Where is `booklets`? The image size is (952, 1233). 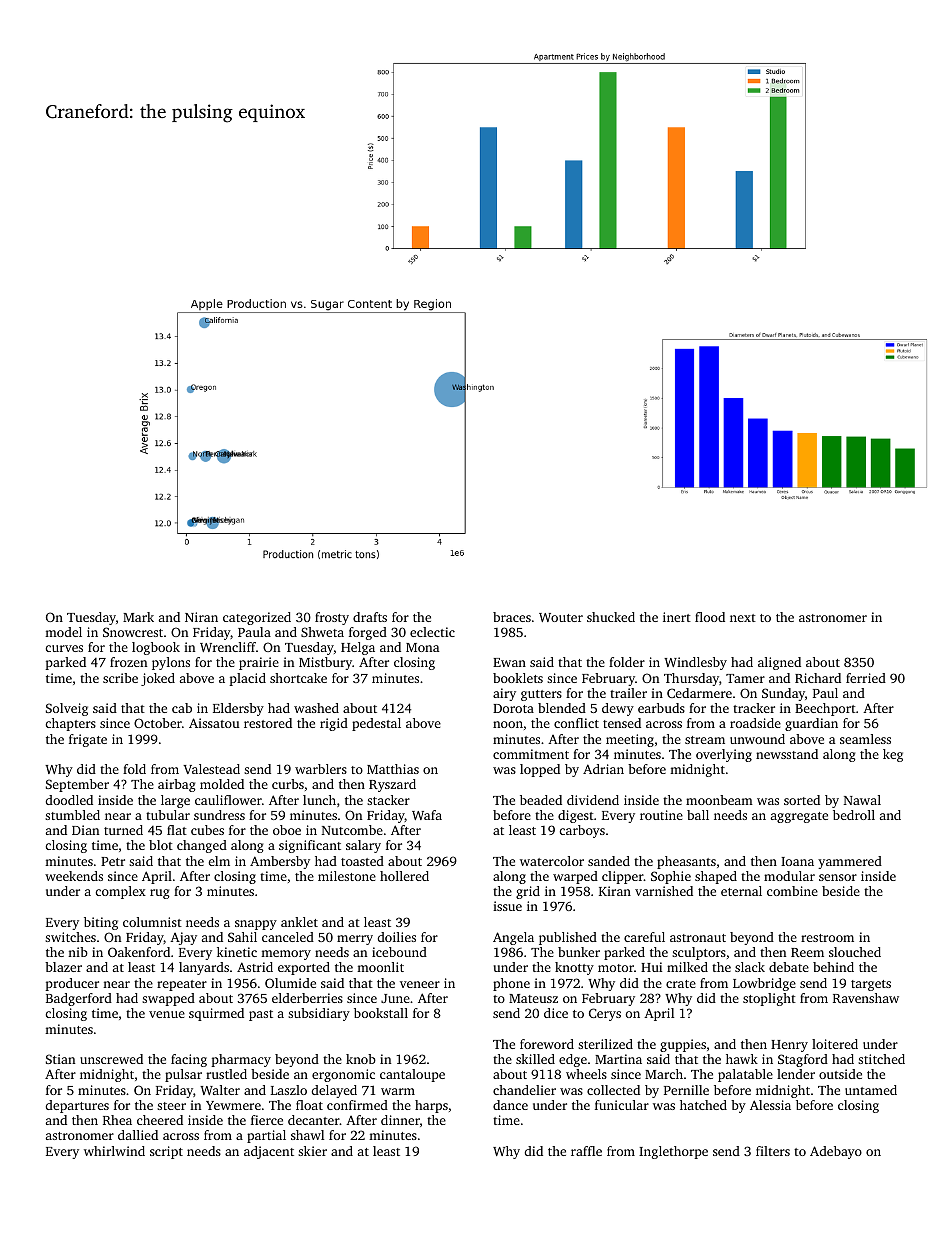
booklets is located at coordinates (518, 678).
